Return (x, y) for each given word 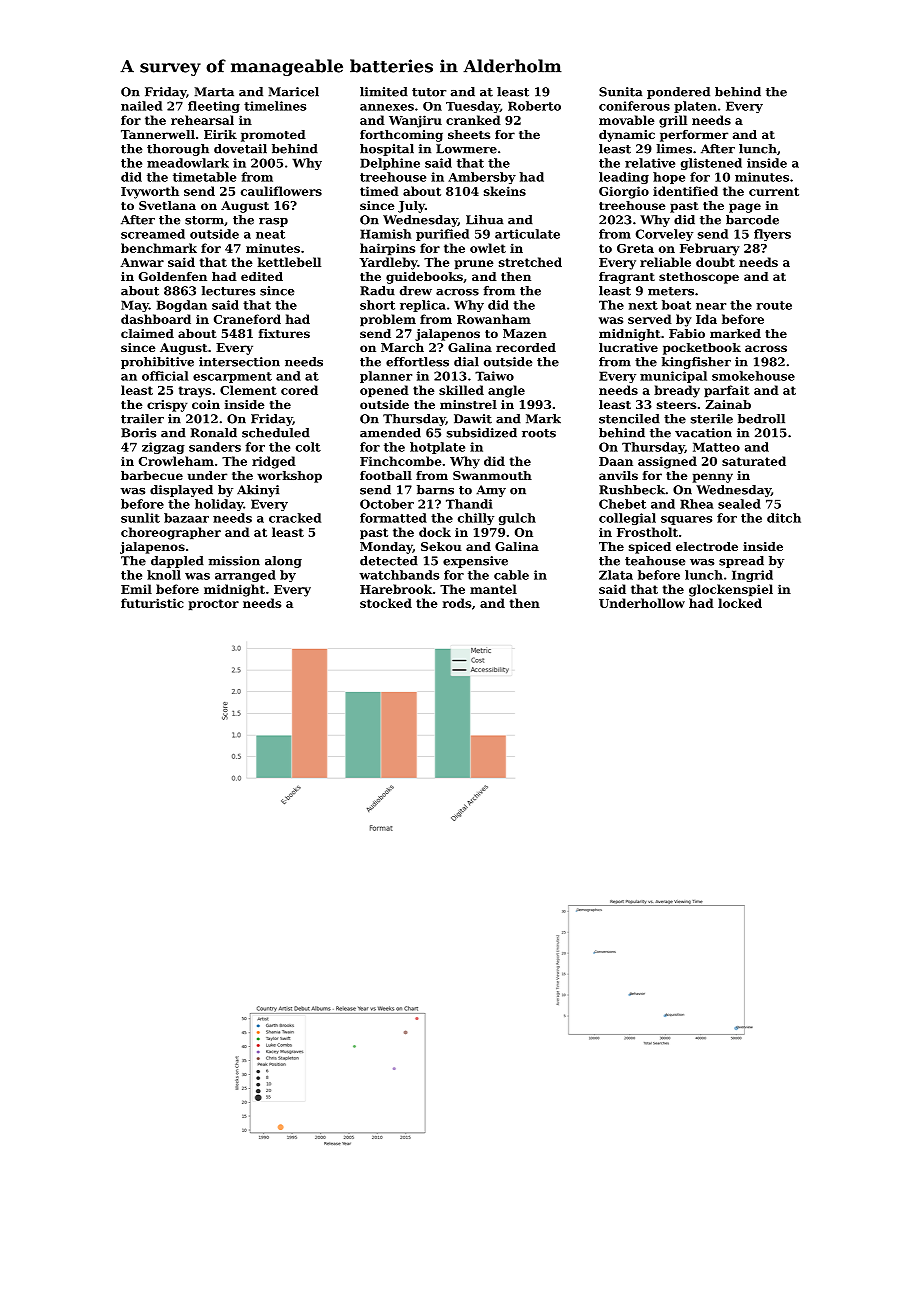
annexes (387, 107)
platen (695, 107)
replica (423, 306)
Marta (214, 92)
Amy (491, 491)
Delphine (390, 164)
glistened (711, 164)
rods (457, 603)
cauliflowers (281, 191)
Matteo (716, 447)
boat (676, 305)
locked (740, 603)
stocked (386, 603)
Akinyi (258, 491)
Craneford (247, 319)
